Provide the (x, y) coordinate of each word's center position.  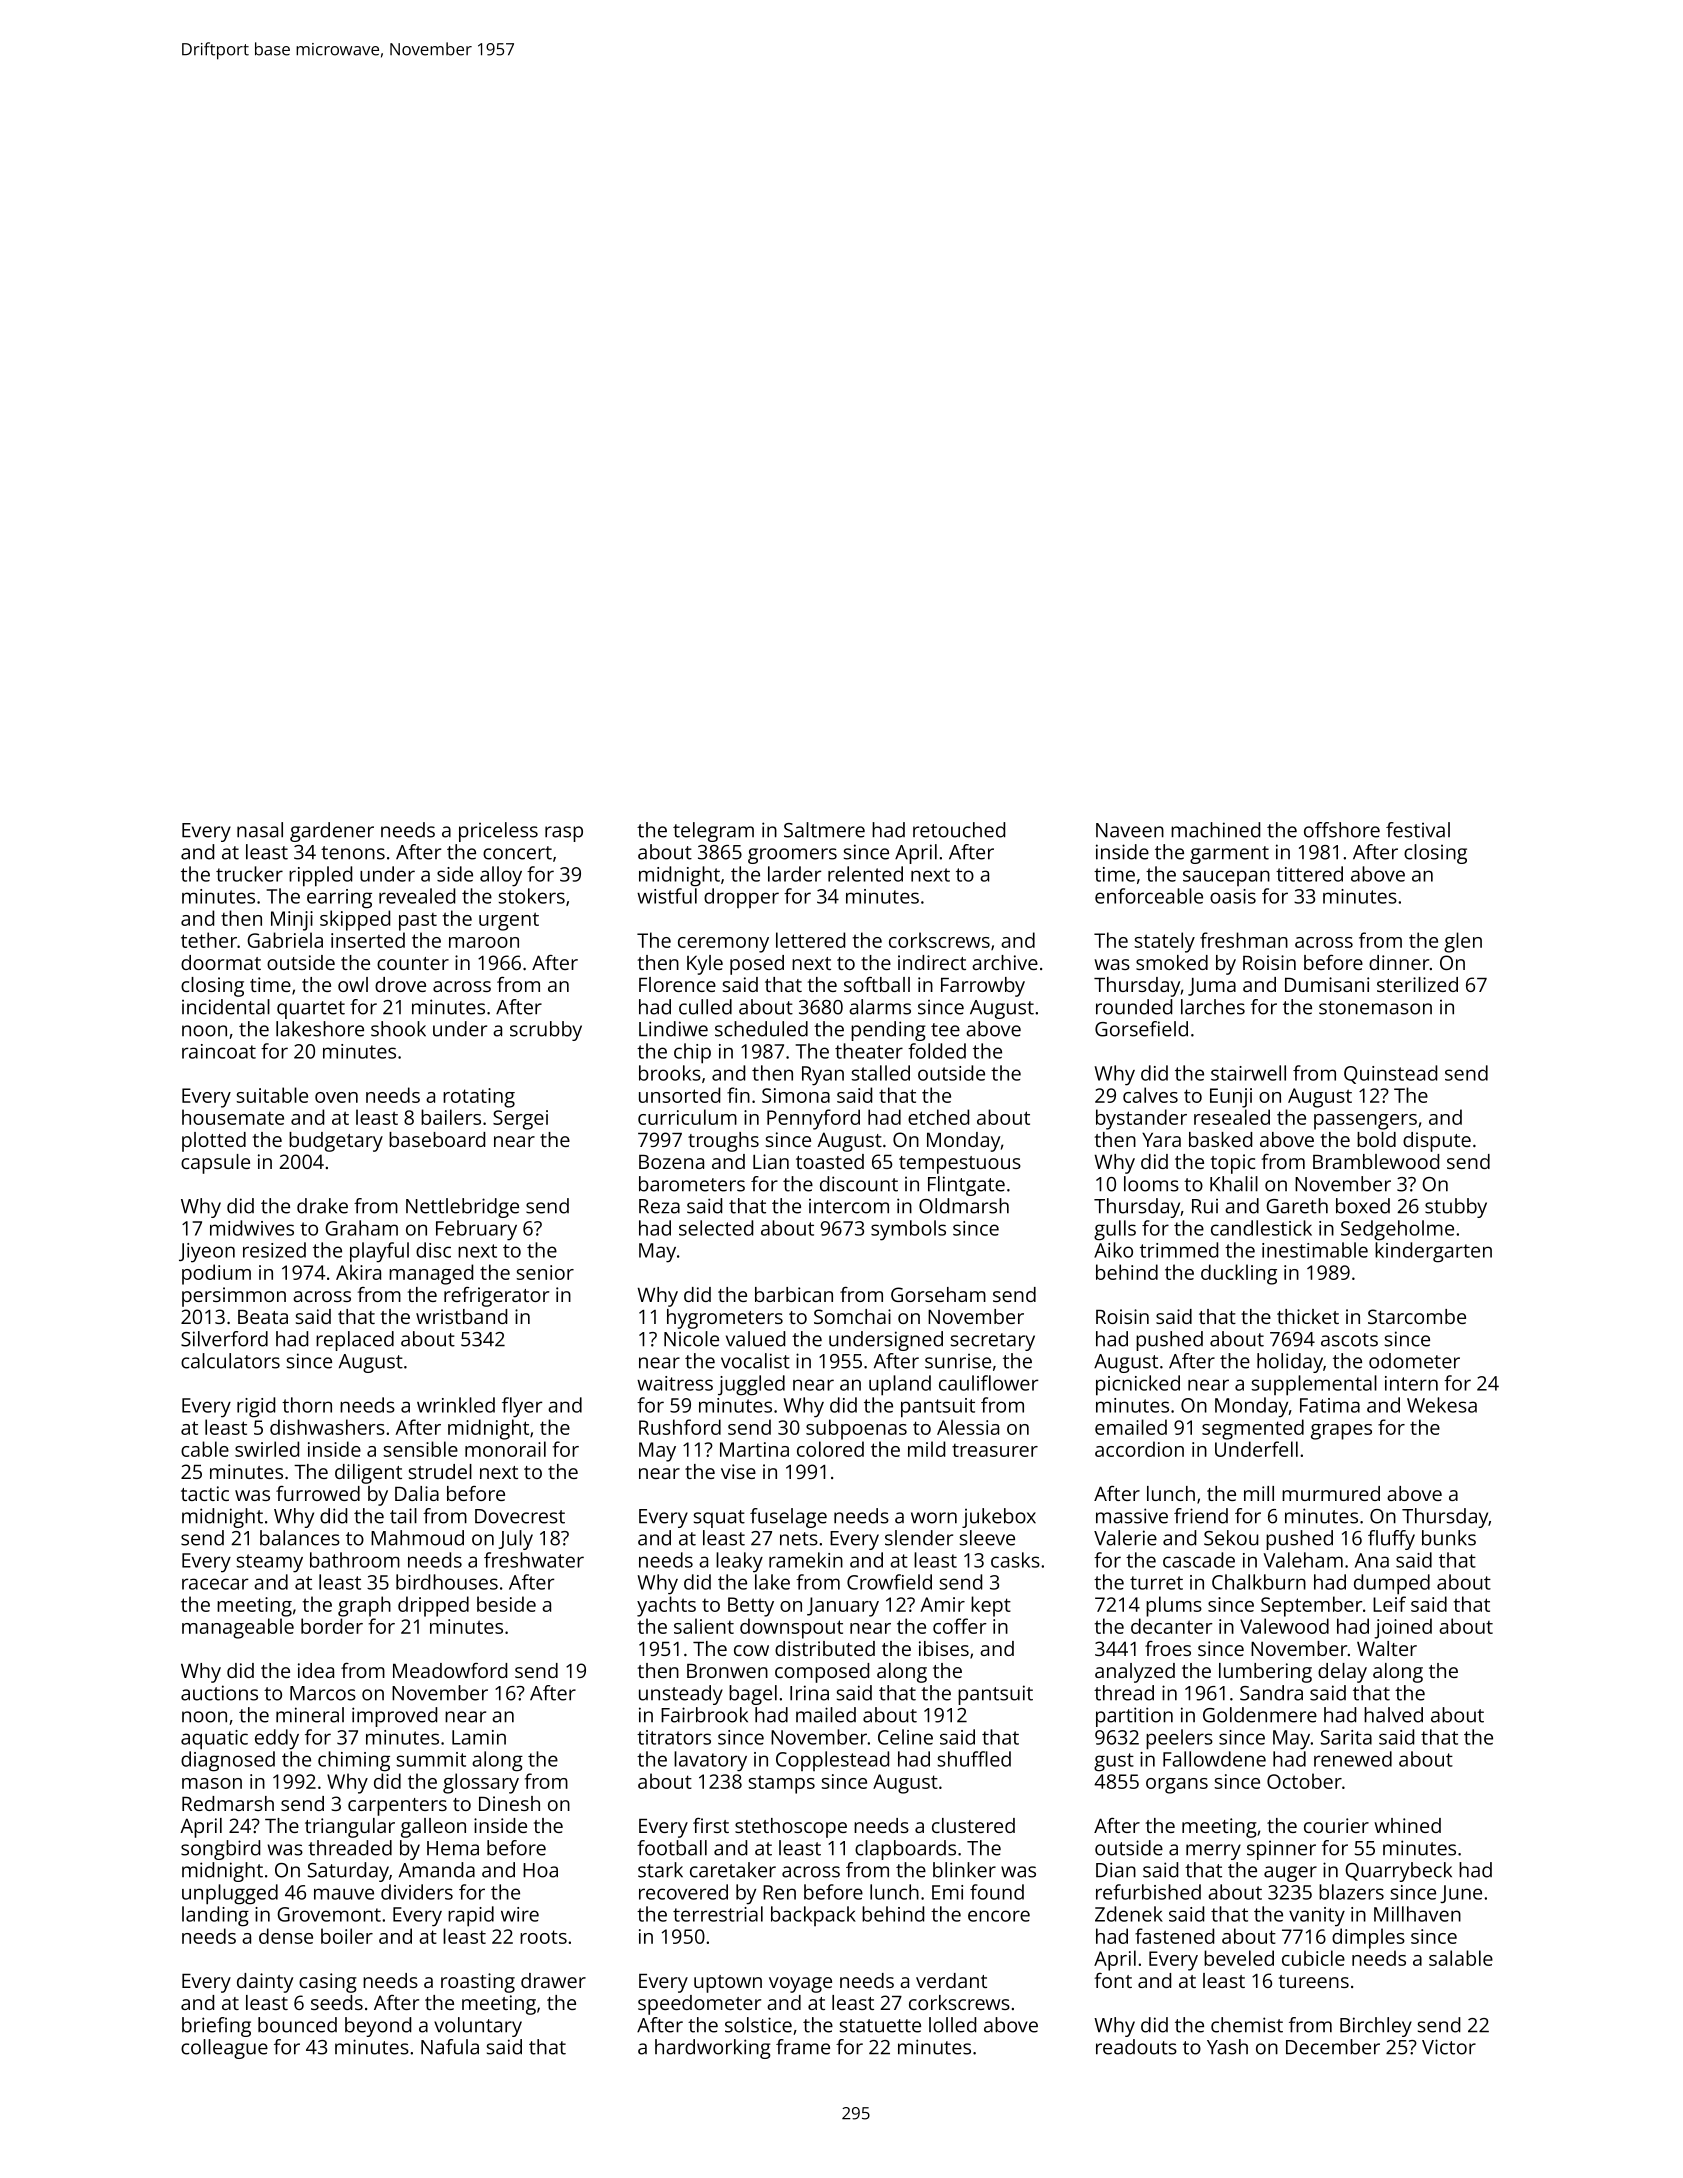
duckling (1239, 1274)
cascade (1199, 1560)
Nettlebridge (462, 1208)
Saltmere (824, 830)
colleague (224, 2049)
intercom (849, 1206)
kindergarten (1433, 1252)
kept (991, 1606)
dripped (433, 1606)
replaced (355, 1341)
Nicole (691, 1339)
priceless (498, 832)
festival (1418, 830)
